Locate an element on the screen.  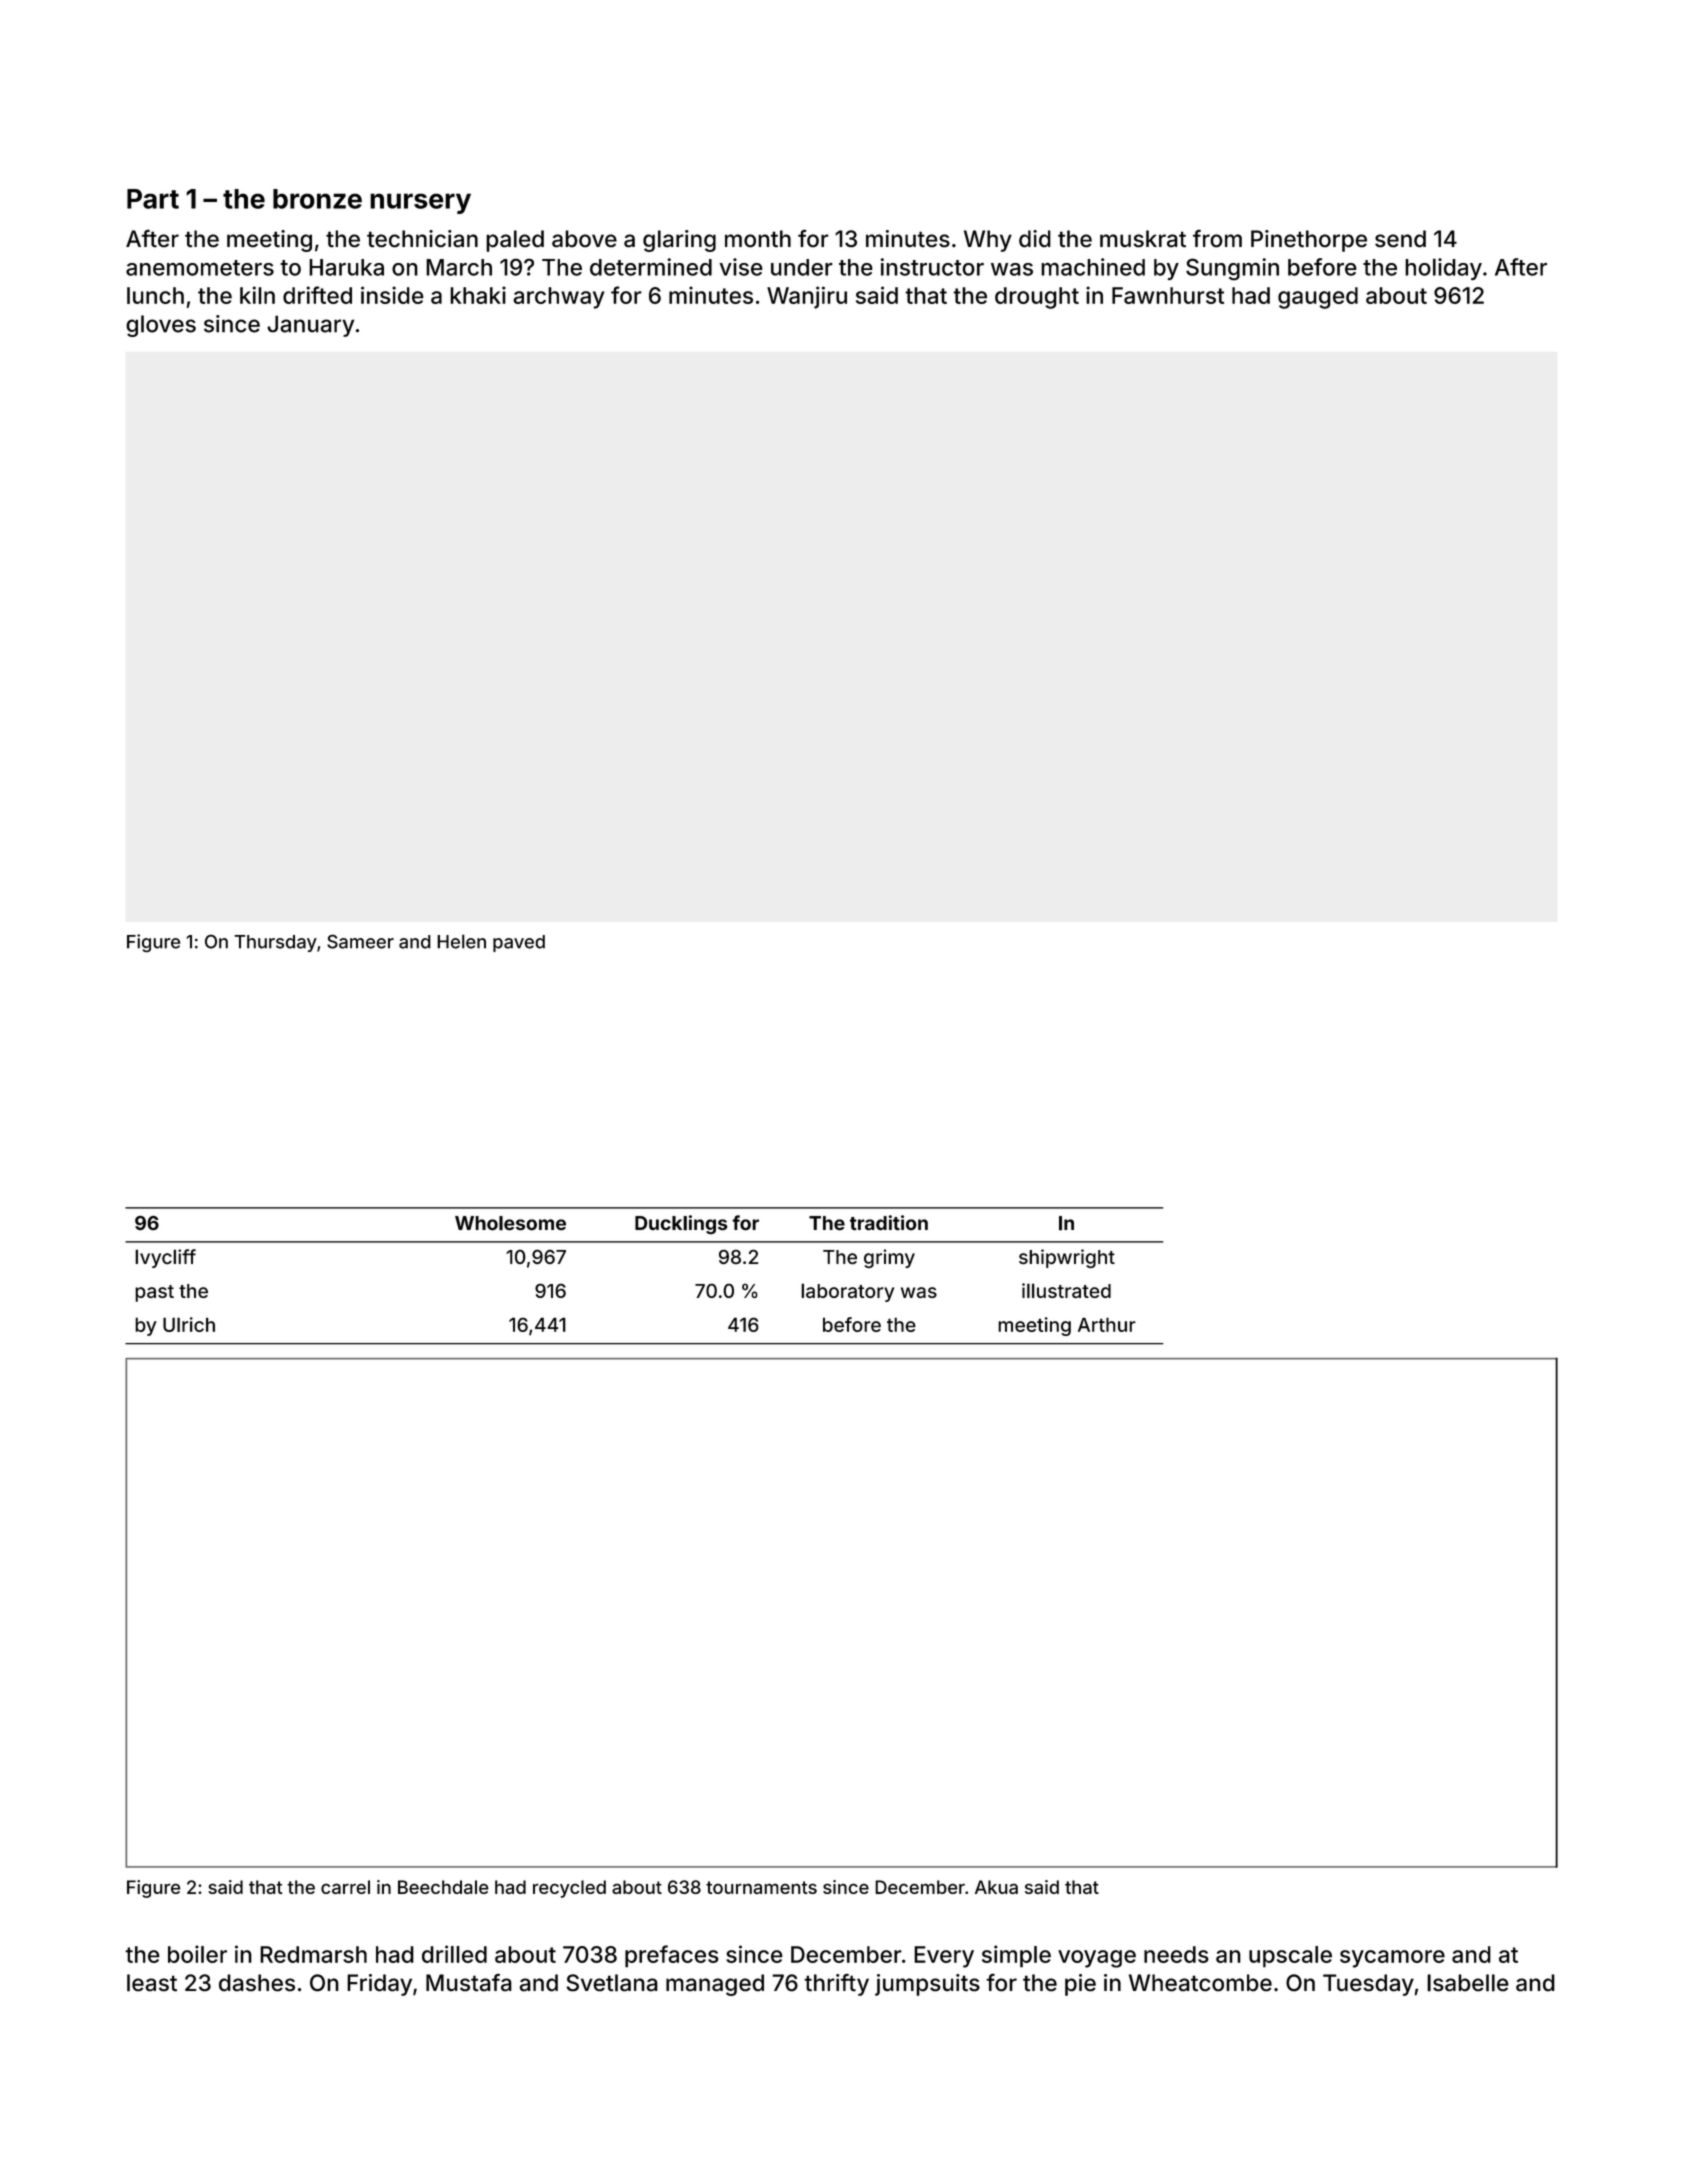
Wanjiru is located at coordinates (807, 297).
